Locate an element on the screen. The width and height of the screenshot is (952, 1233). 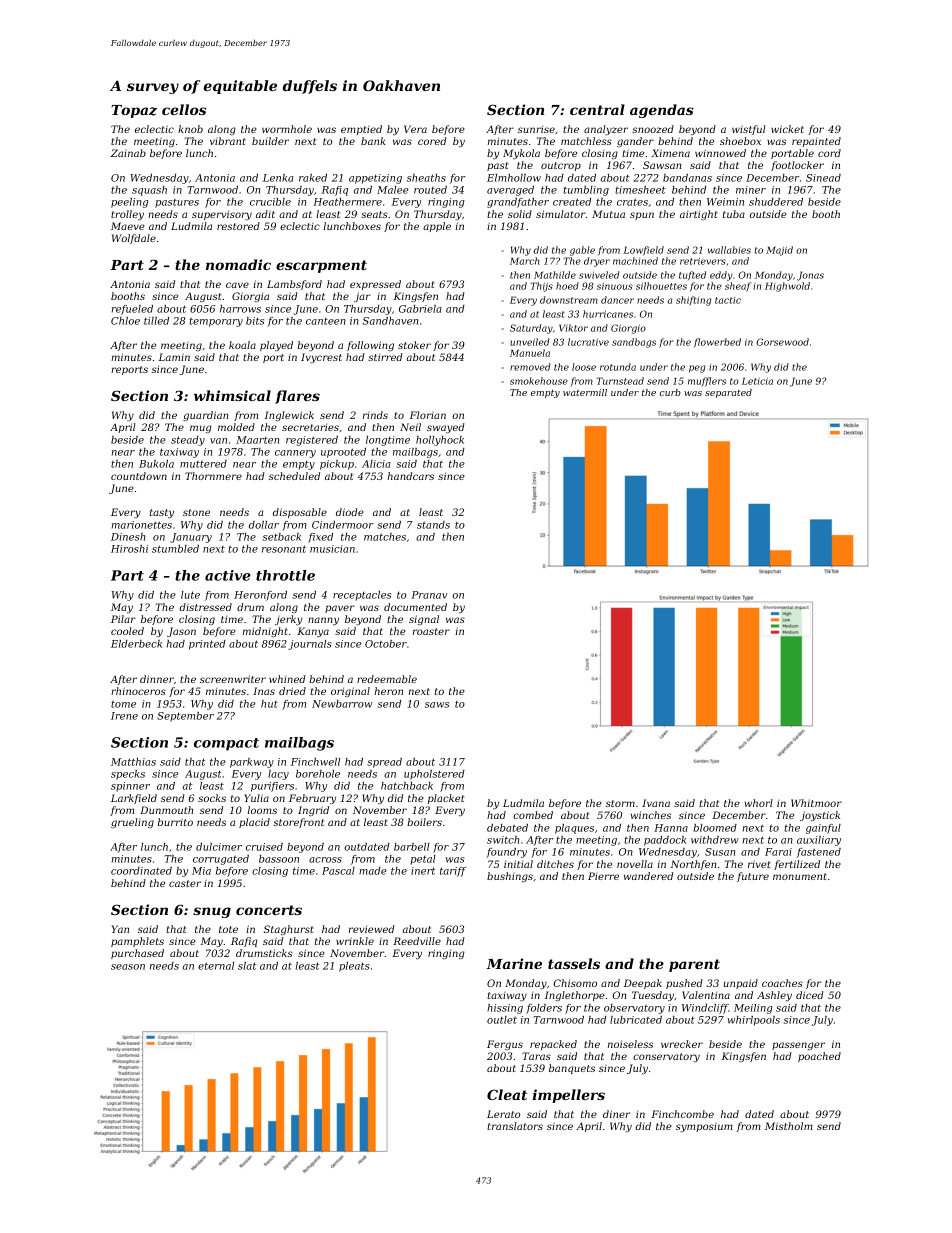
agendas is located at coordinates (662, 111).
